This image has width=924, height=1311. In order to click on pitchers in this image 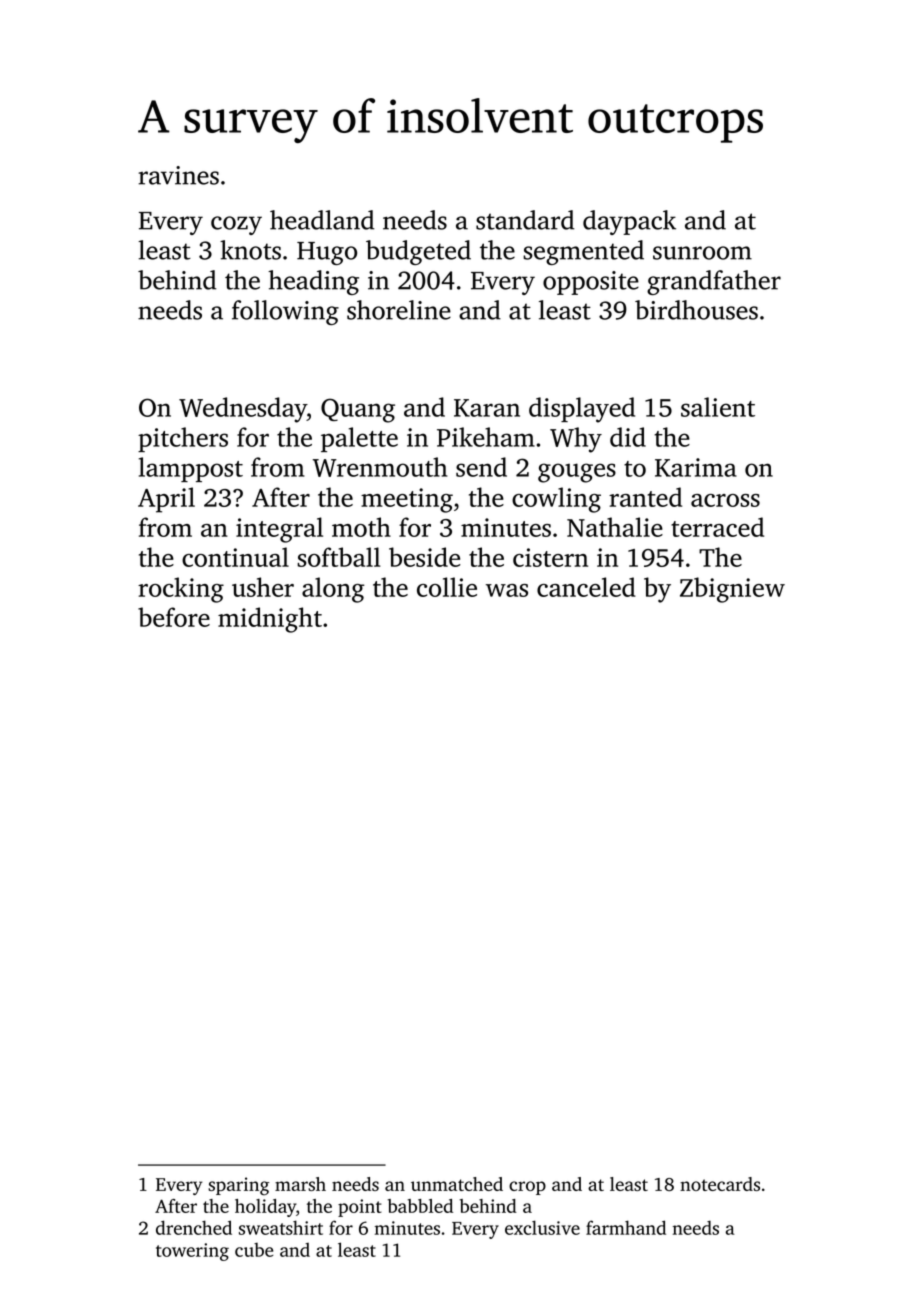, I will do `click(183, 439)`.
